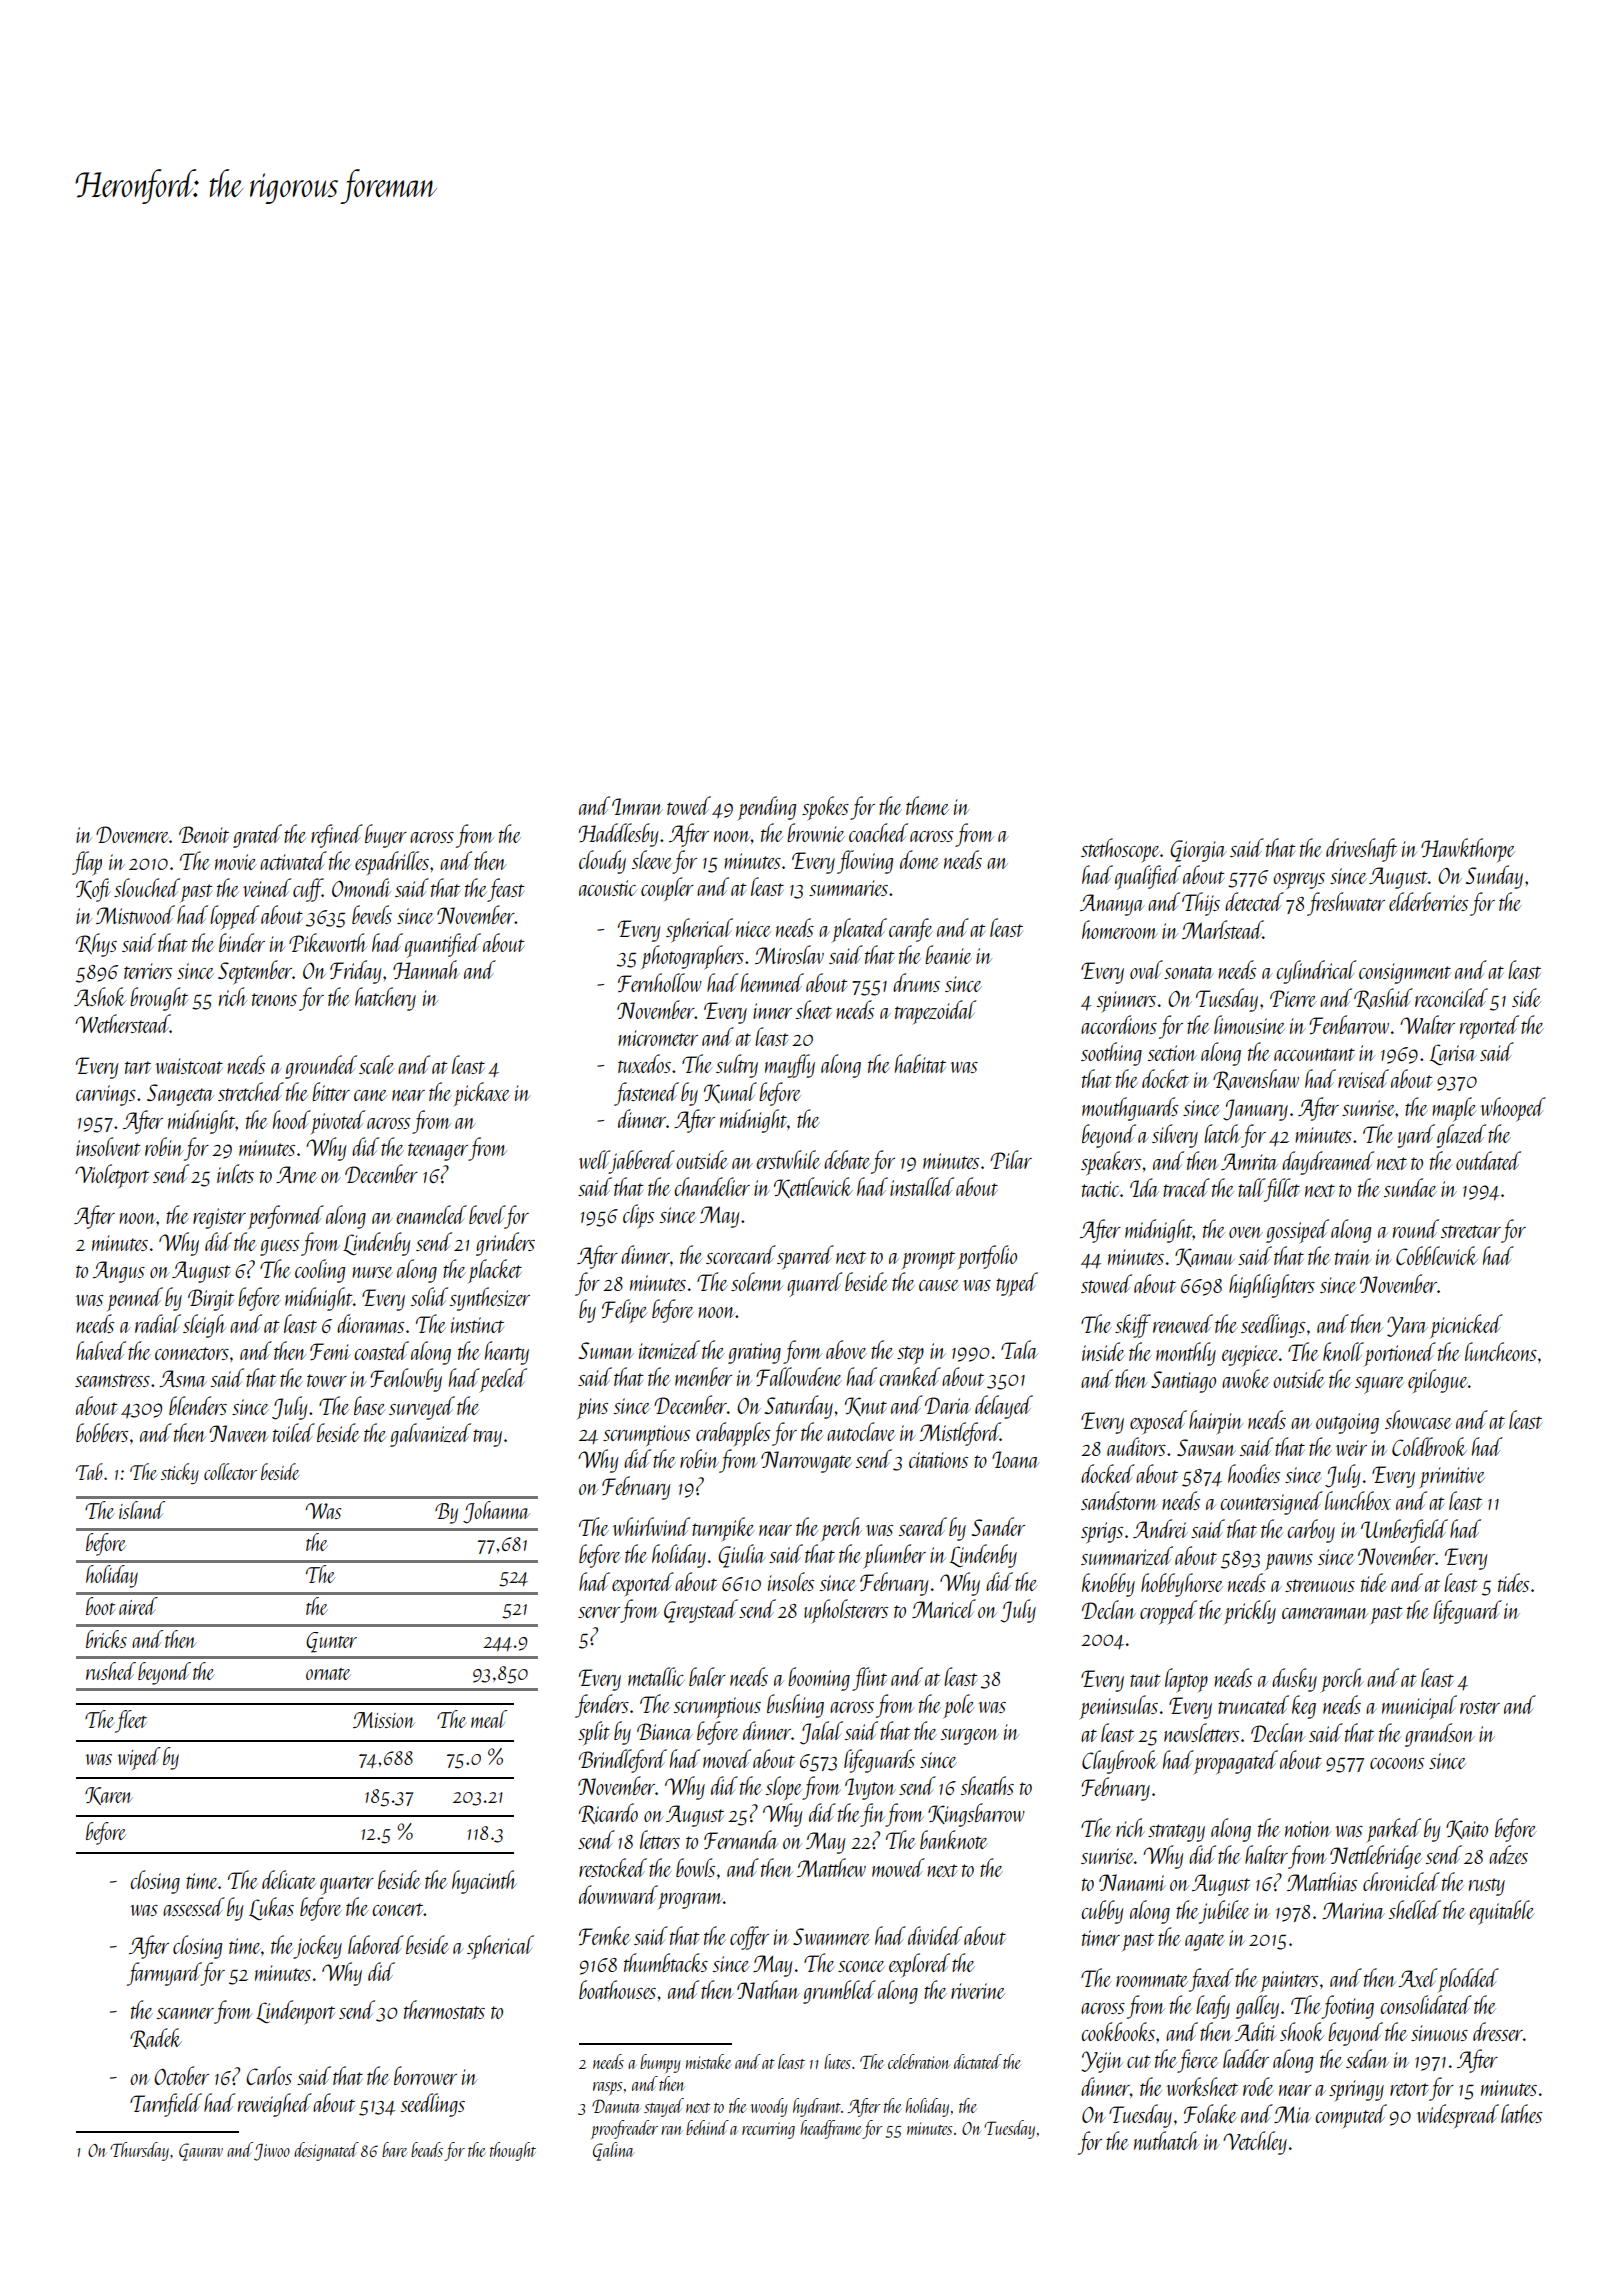 The height and width of the screenshot is (2292, 1620). Describe the element at coordinates (602, 1706) in the screenshot. I see `fenders` at that location.
